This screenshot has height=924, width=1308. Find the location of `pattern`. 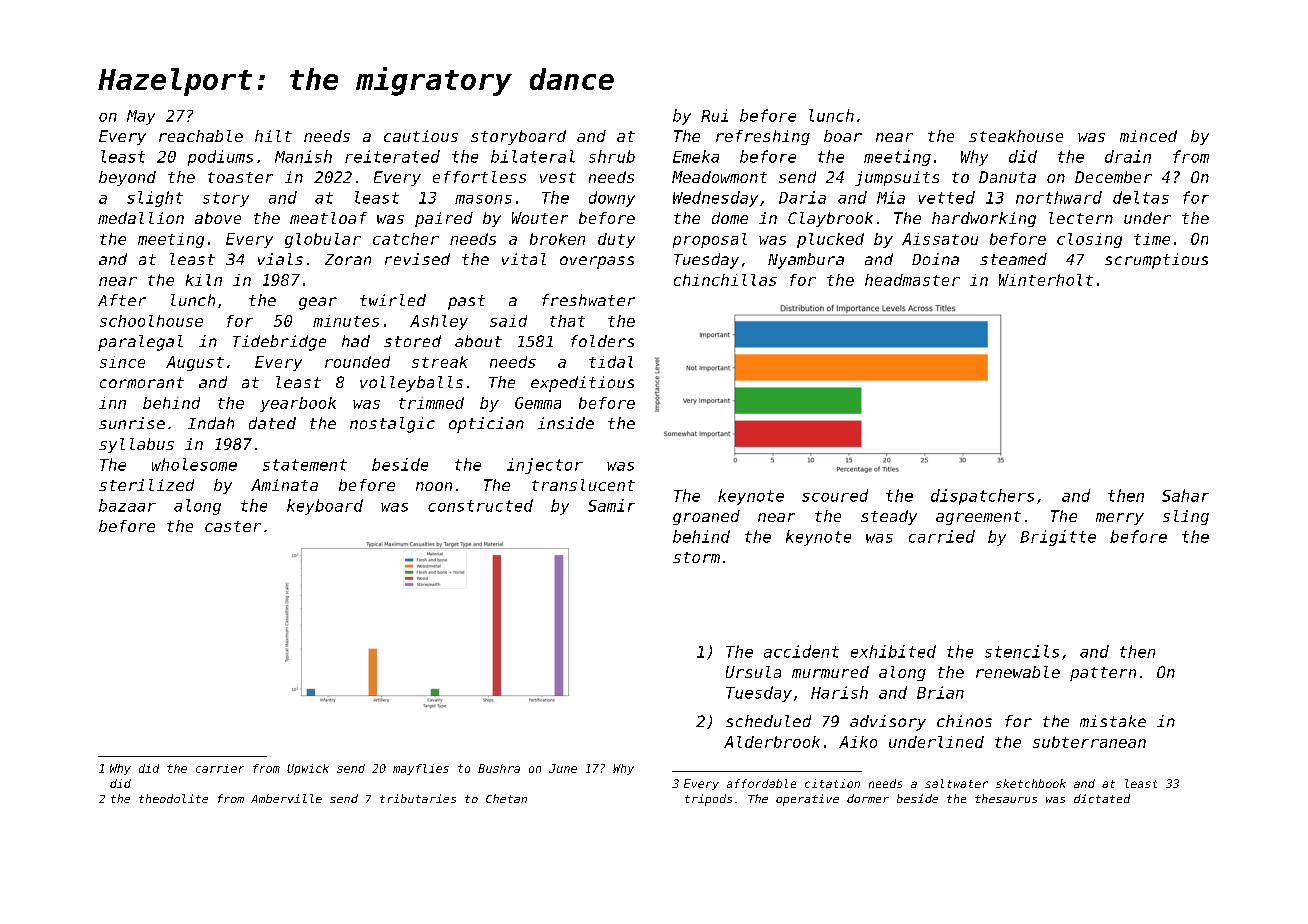

pattern is located at coordinates (1103, 674).
